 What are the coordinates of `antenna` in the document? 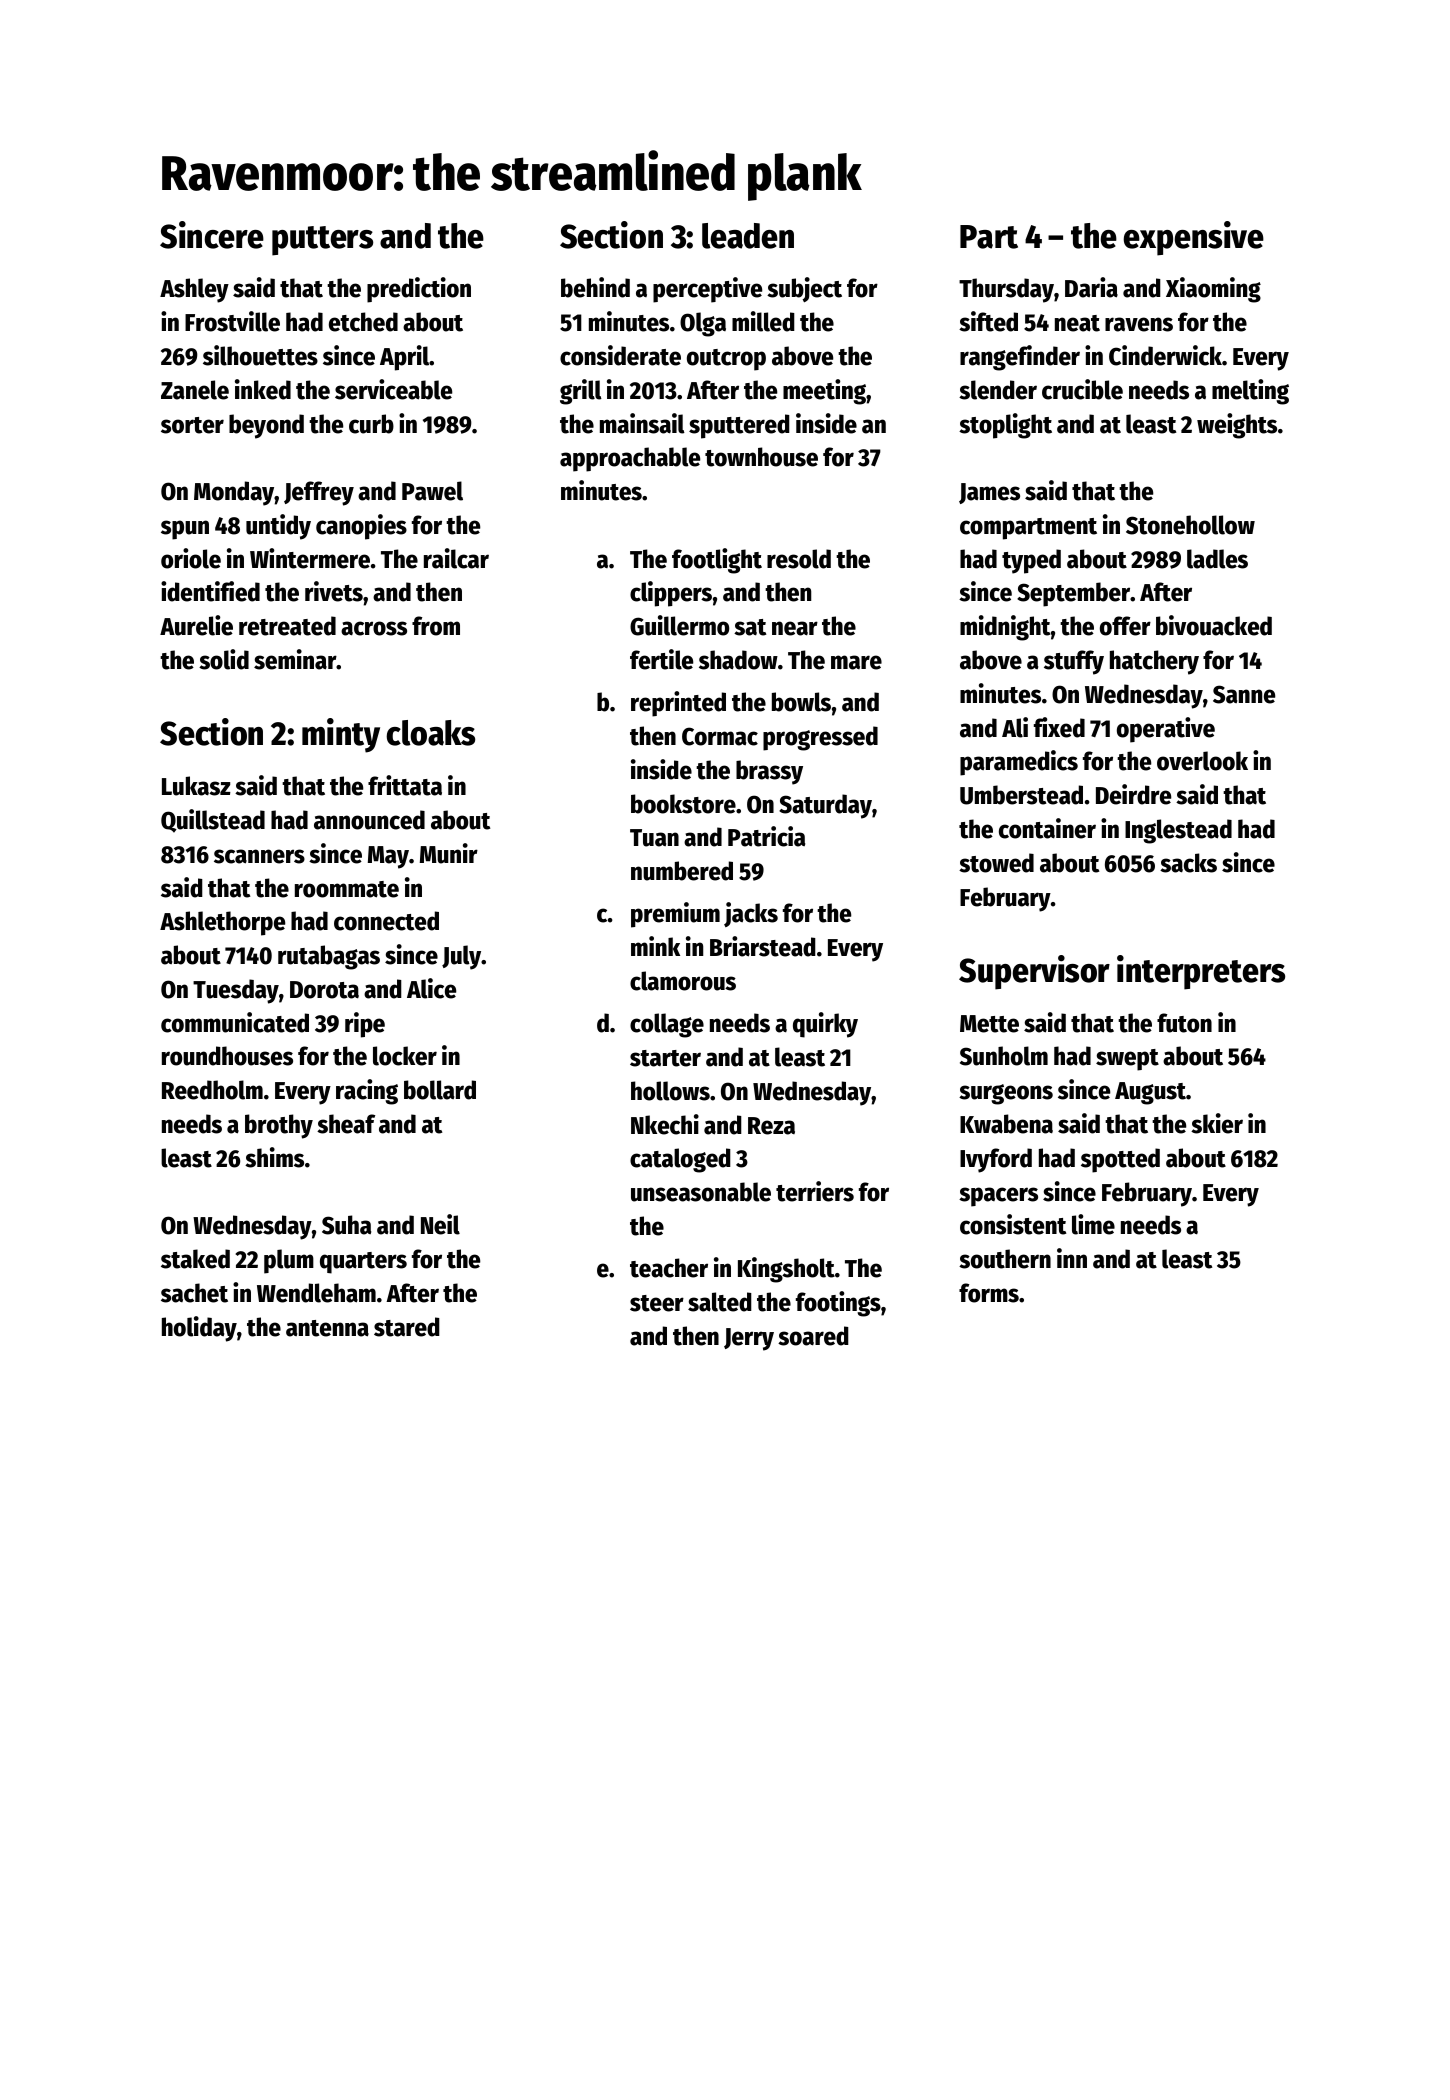 It's located at (327, 1328).
